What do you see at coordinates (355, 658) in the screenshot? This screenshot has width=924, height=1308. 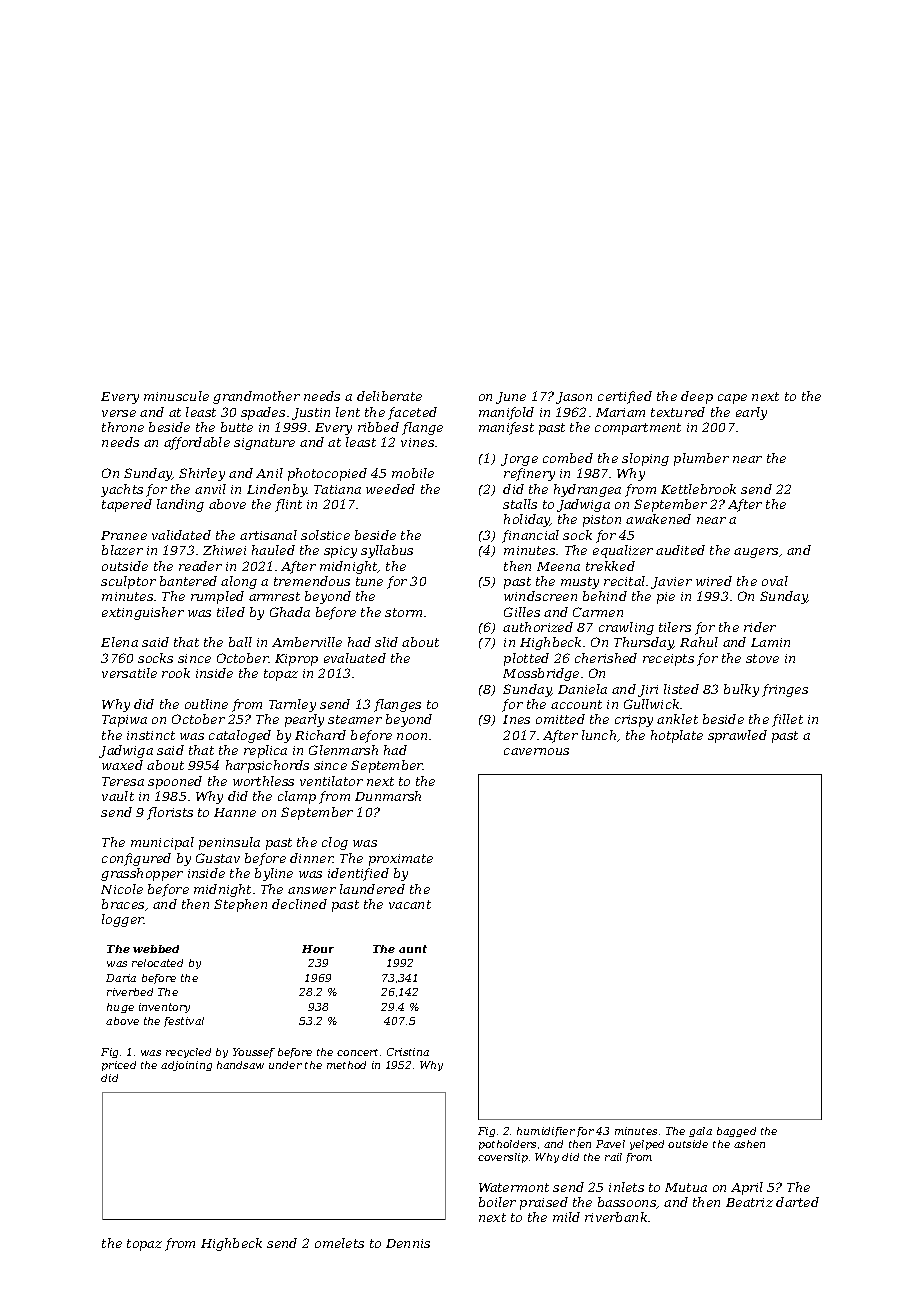 I see `evaluated` at bounding box center [355, 658].
